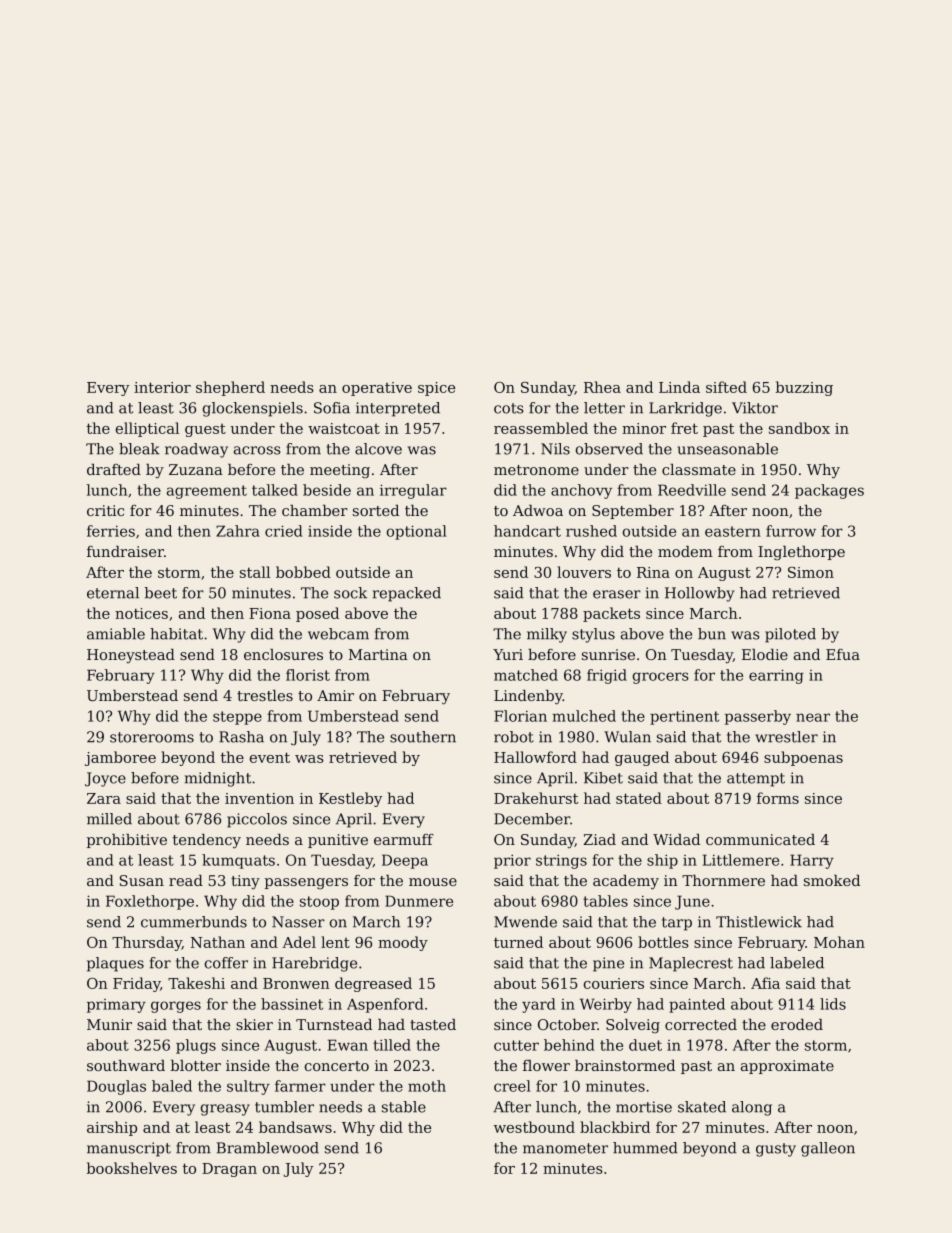 The image size is (952, 1233). Describe the element at coordinates (602, 387) in the image. I see `Rhea` at that location.
